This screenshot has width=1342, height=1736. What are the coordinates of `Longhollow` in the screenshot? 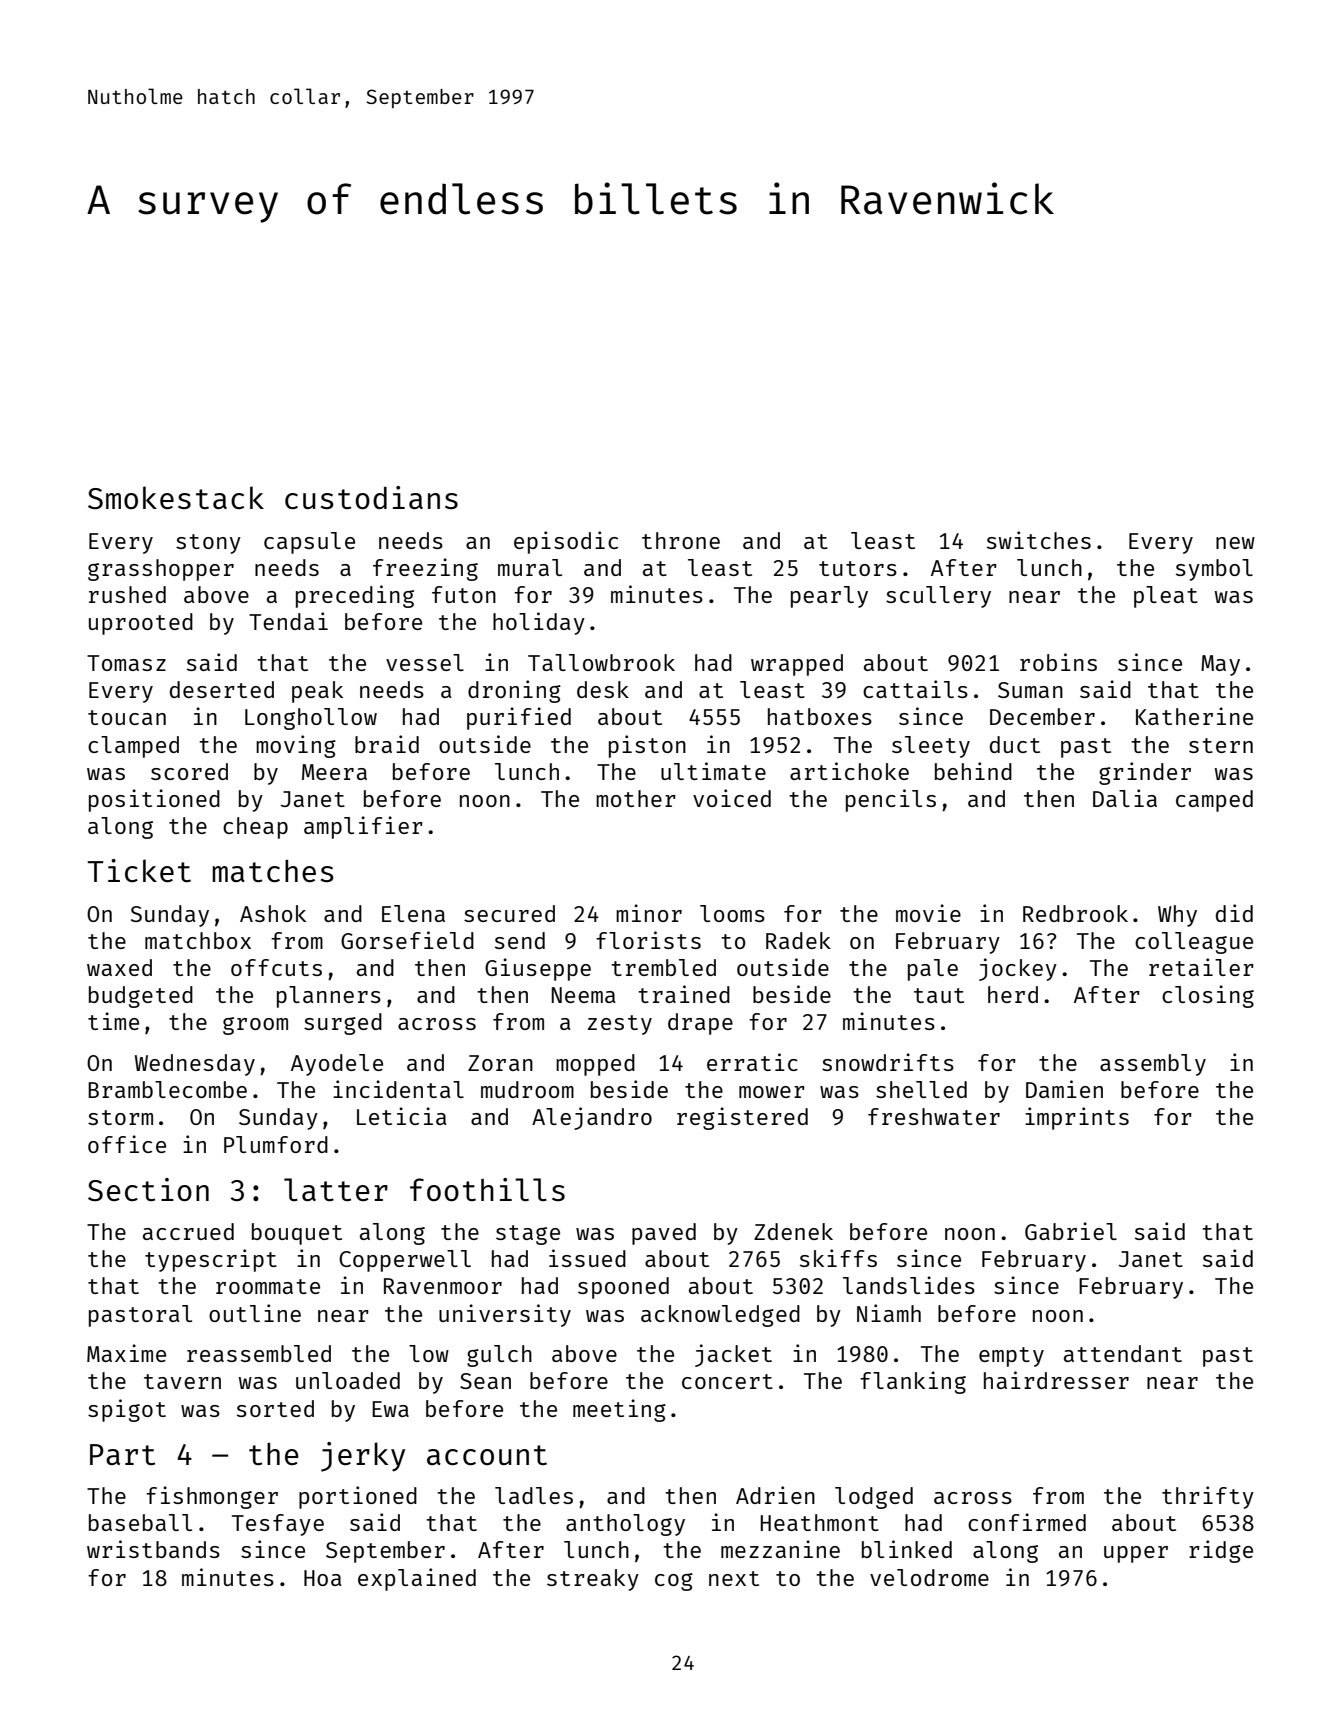 It's located at (311, 719).
